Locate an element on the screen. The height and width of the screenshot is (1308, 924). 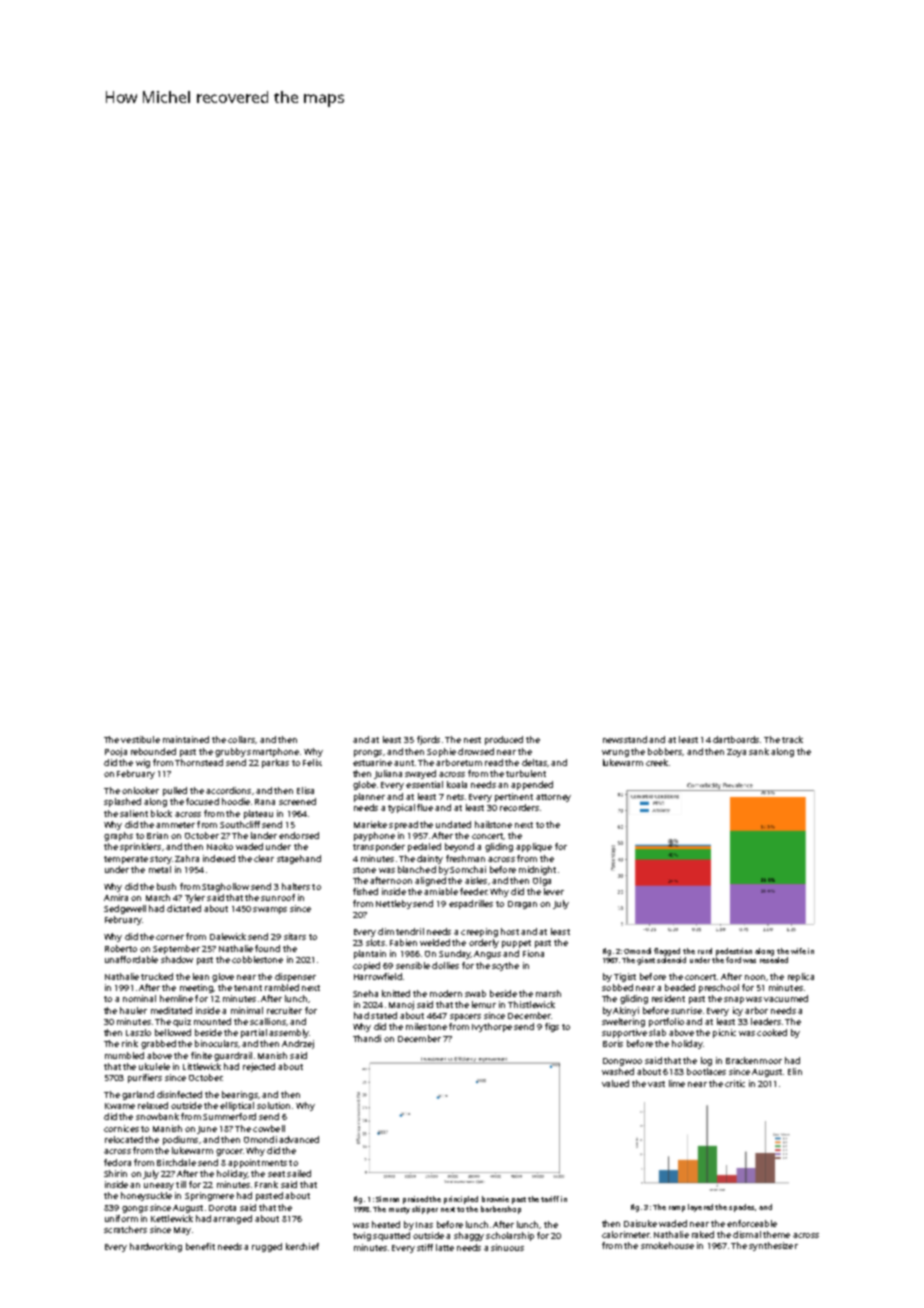
nest is located at coordinates (472, 740).
